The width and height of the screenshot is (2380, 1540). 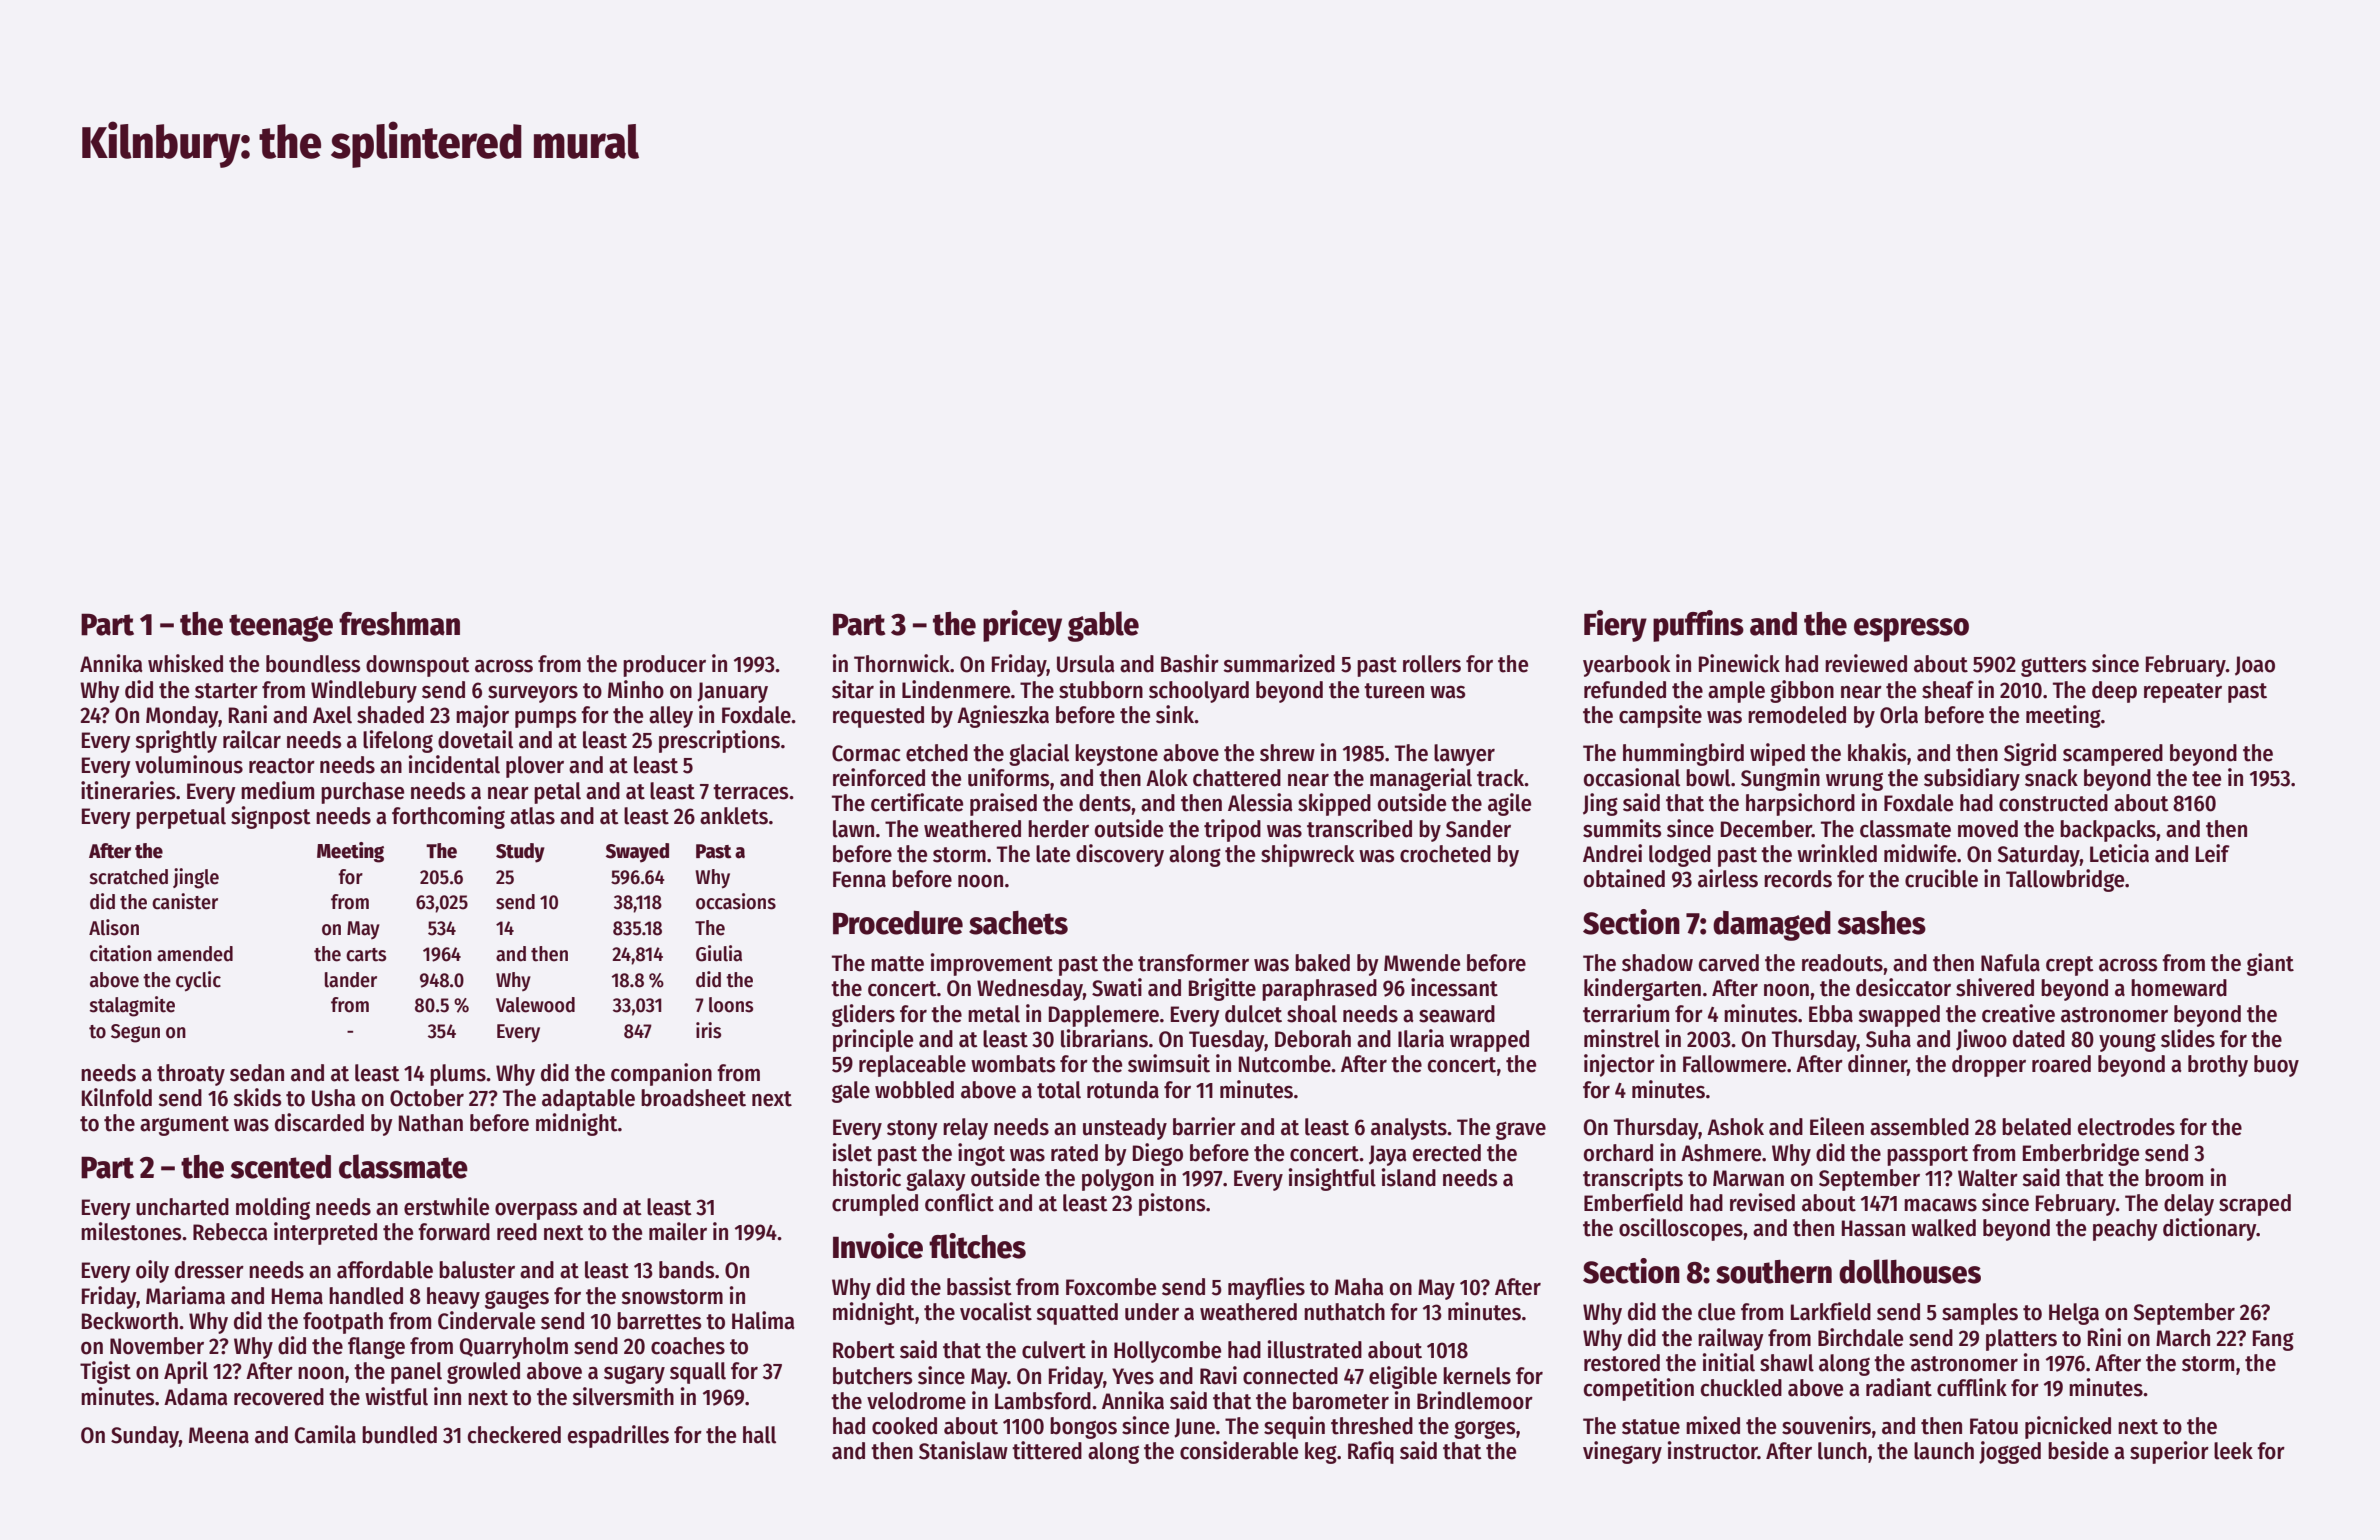 I want to click on baked, so click(x=1322, y=963).
